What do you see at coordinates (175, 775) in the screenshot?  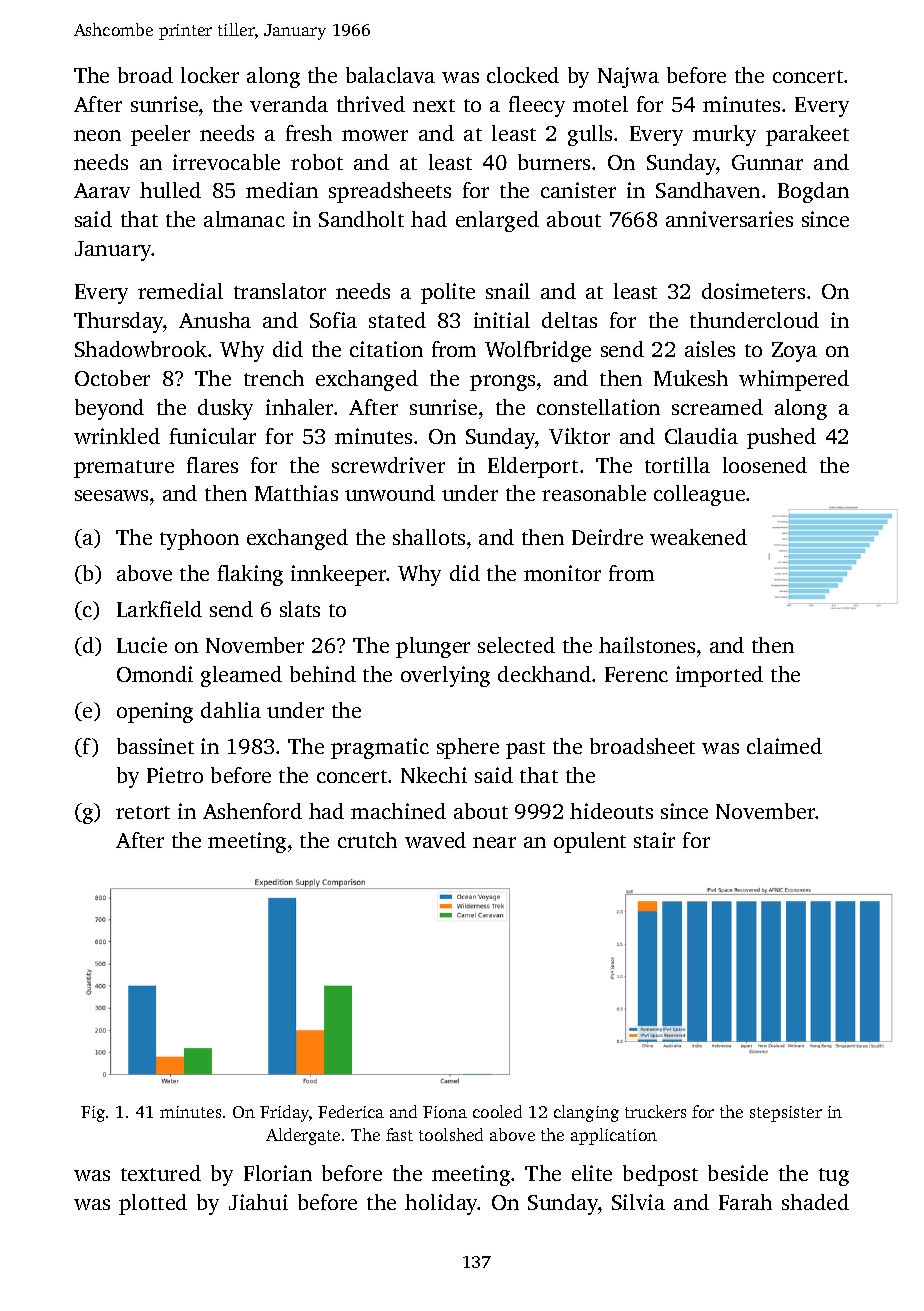 I see `Pietro` at bounding box center [175, 775].
